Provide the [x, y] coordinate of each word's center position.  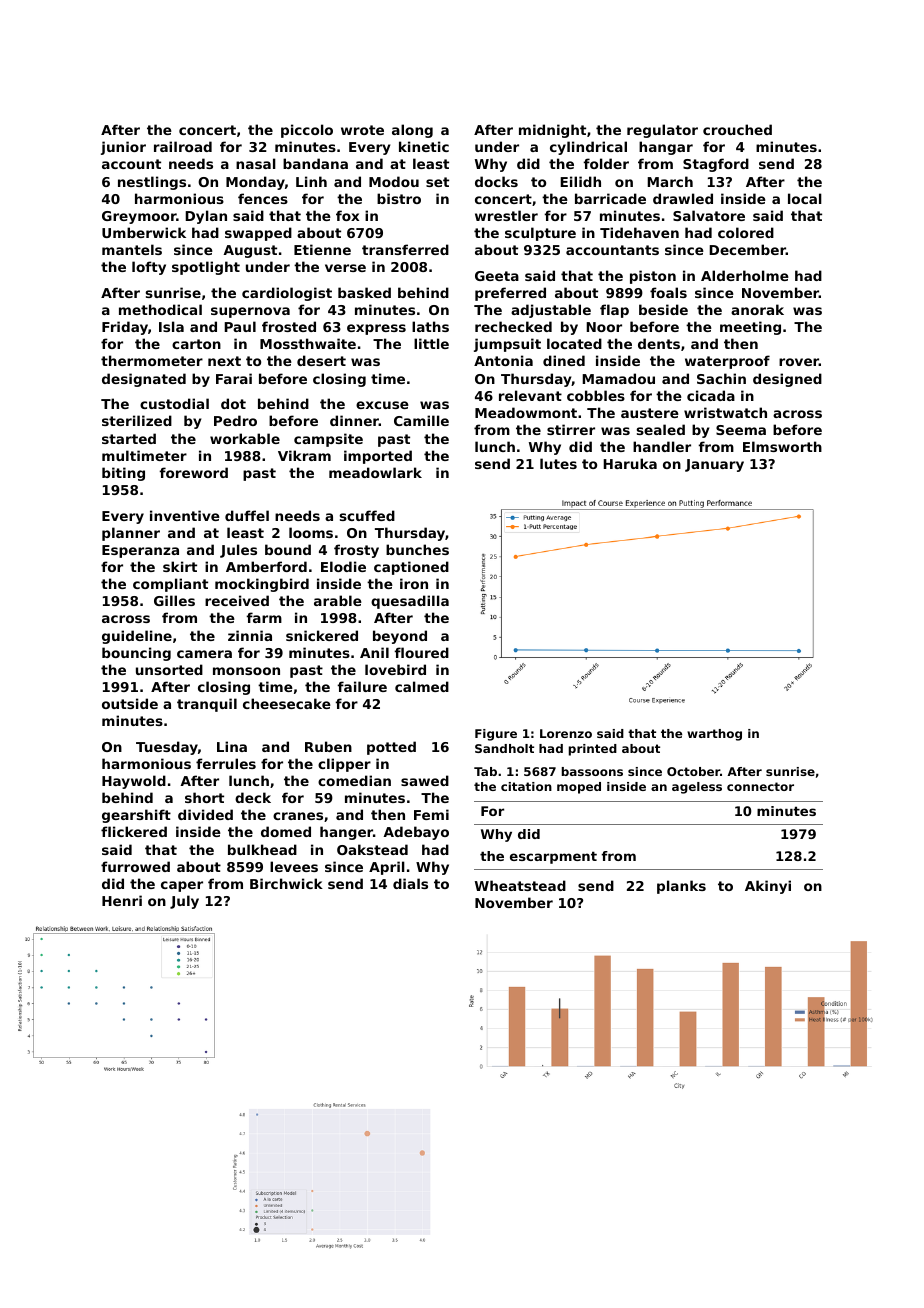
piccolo [307, 131]
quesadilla [410, 602]
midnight [552, 131]
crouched [737, 129]
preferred [510, 294]
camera [204, 654]
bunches [417, 549]
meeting [750, 328]
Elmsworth [782, 446]
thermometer [152, 360]
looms [311, 532]
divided [205, 814]
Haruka [630, 463]
